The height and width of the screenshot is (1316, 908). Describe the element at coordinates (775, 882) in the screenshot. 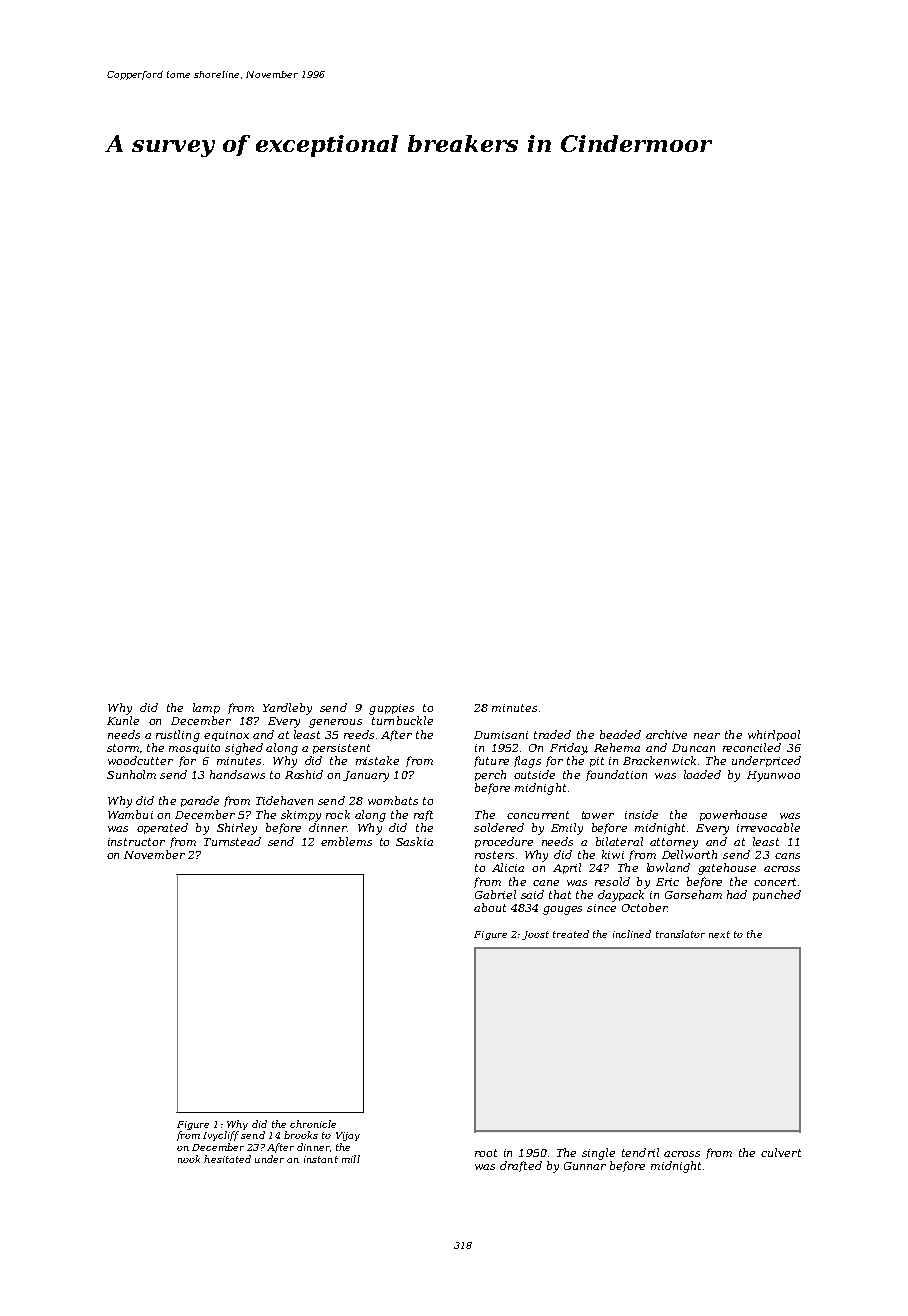

I see `concert` at that location.
